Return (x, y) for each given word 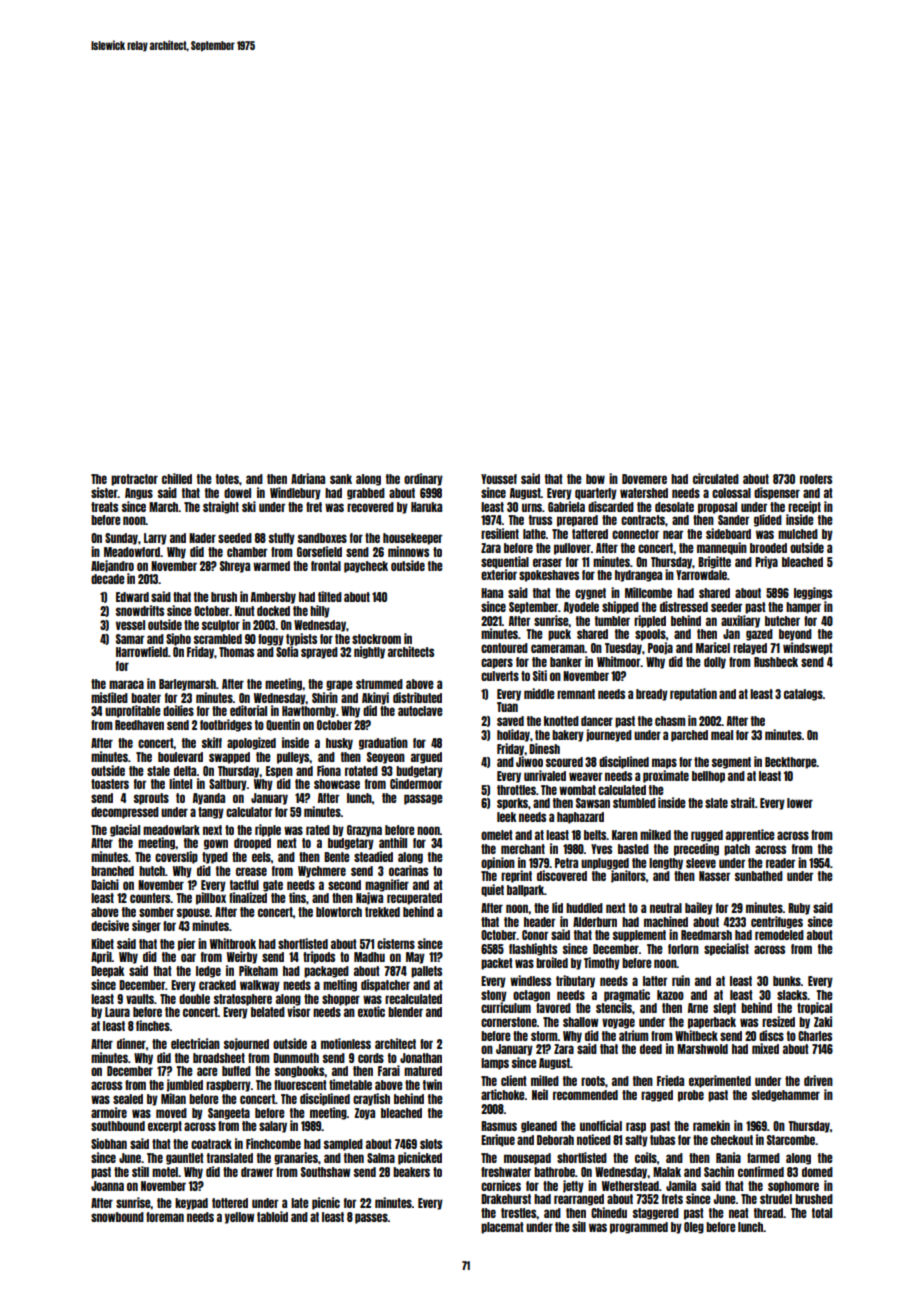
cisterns (396, 943)
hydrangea (638, 576)
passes (371, 1218)
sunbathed (759, 876)
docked (273, 611)
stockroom (376, 639)
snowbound (117, 1217)
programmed (639, 1228)
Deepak (107, 972)
